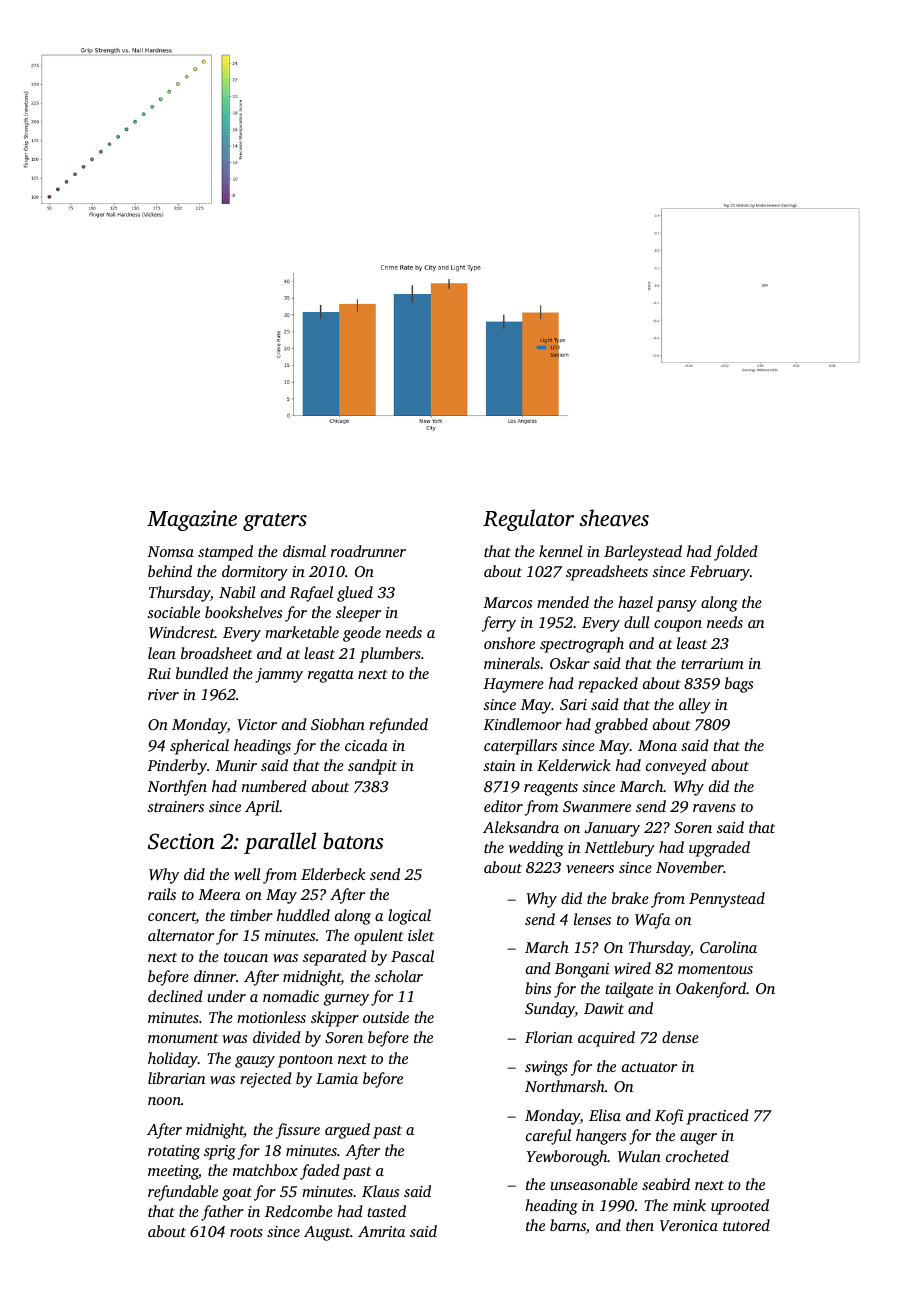  What do you see at coordinates (719, 849) in the page?
I see `upgraded` at bounding box center [719, 849].
